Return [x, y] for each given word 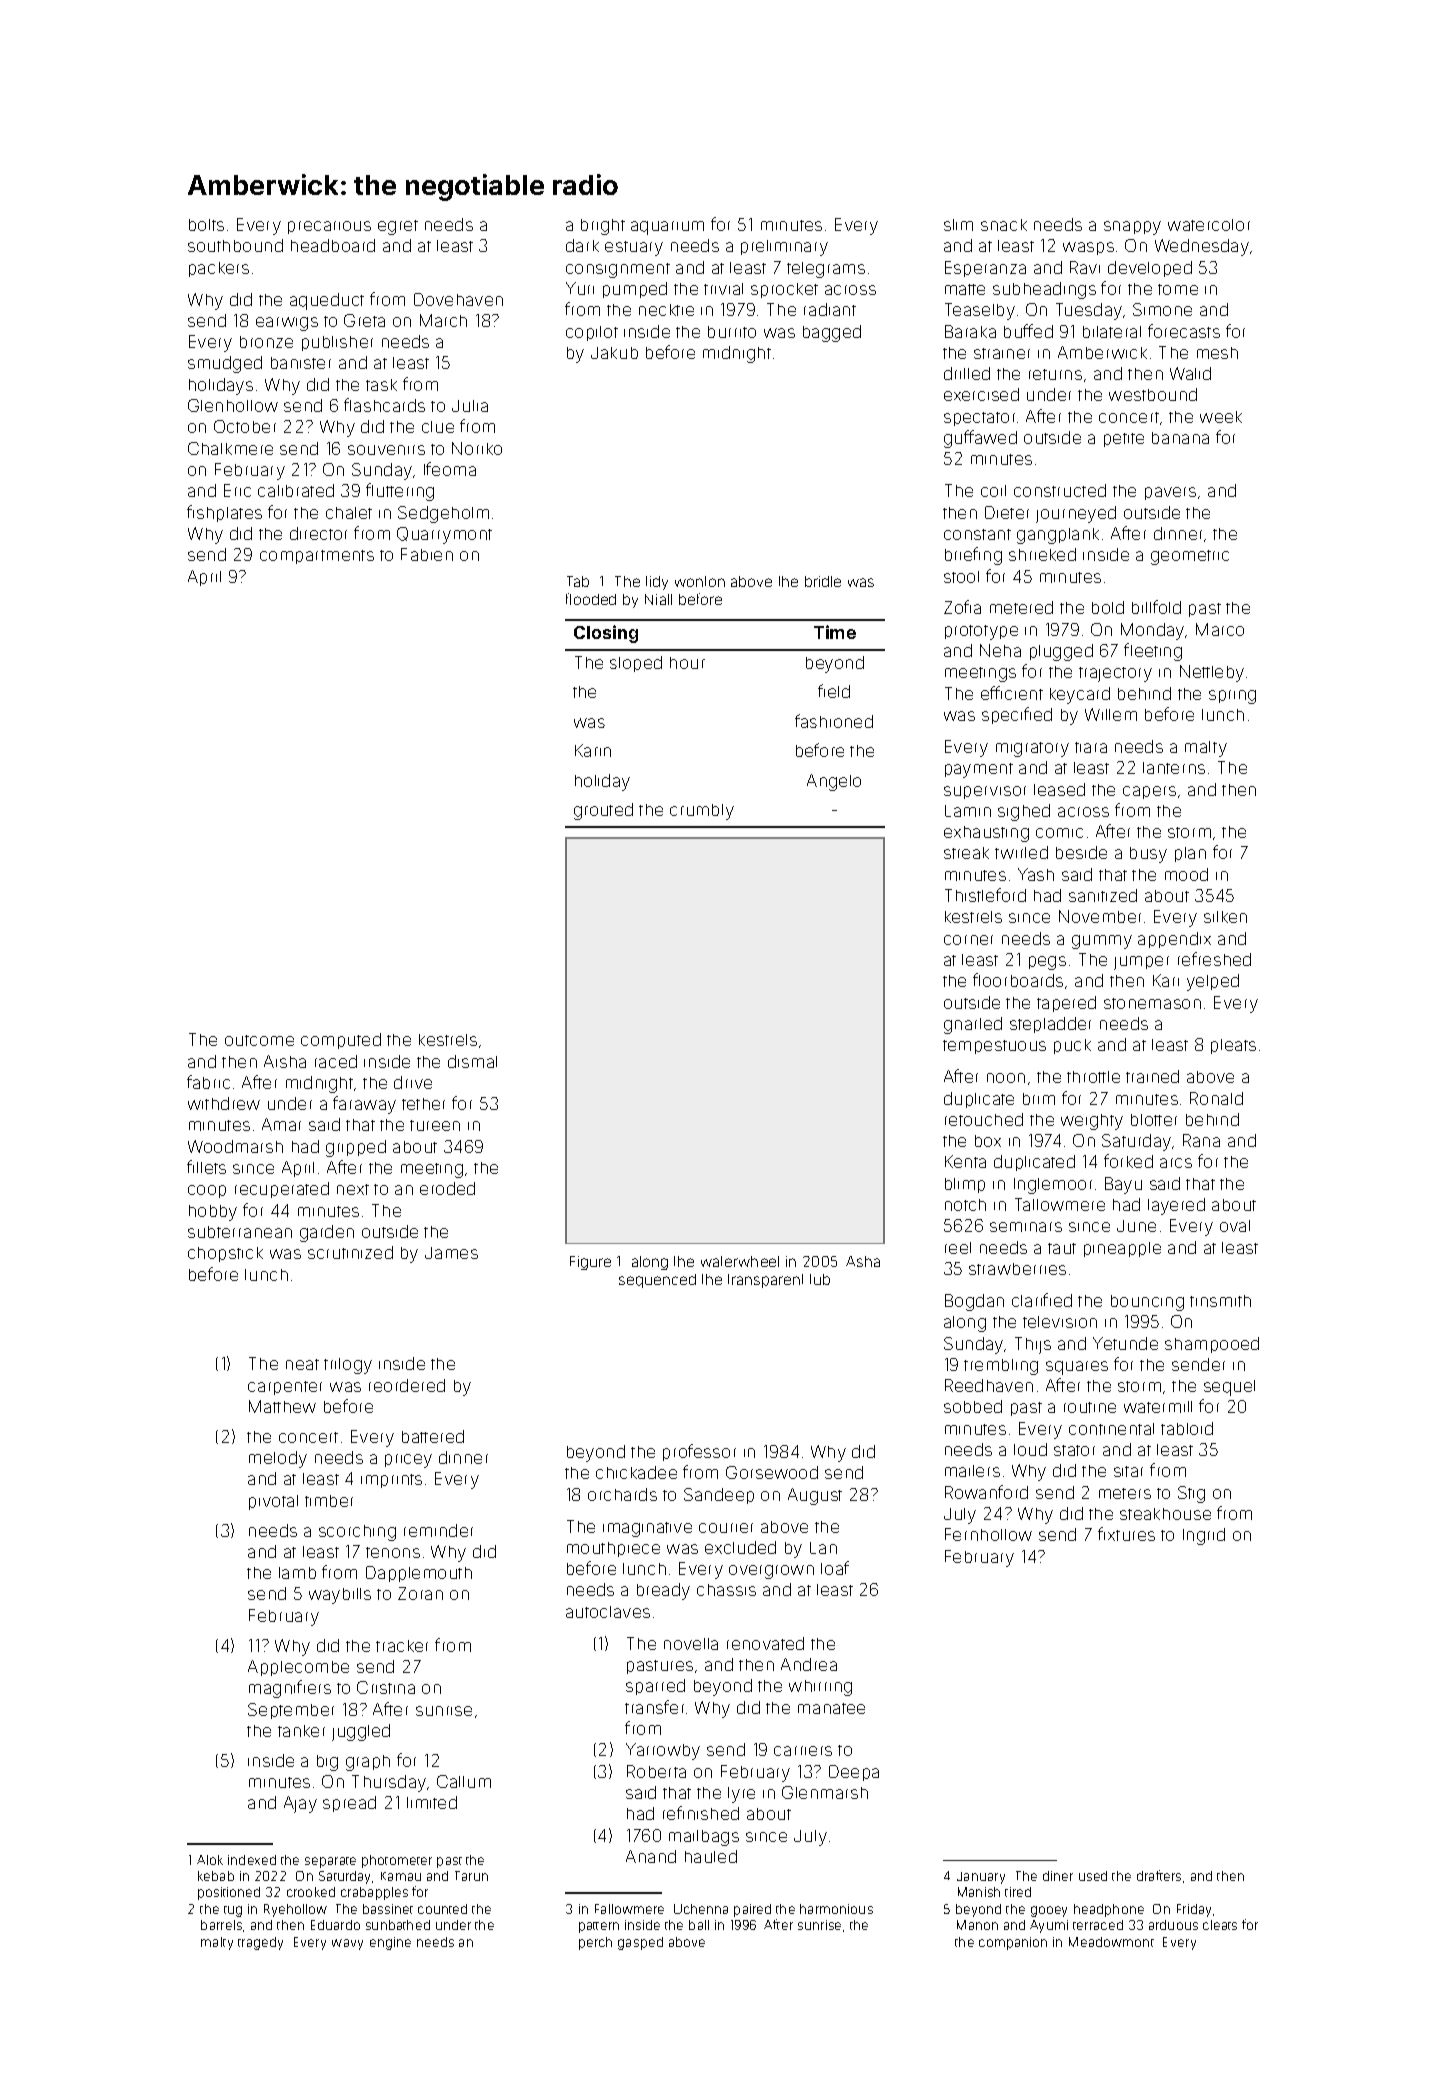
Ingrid [1204, 1536]
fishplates [224, 513]
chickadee [636, 1472]
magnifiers [290, 1689]
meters [1125, 1493]
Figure [590, 1263]
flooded [591, 599]
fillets [206, 1167]
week [1221, 417]
